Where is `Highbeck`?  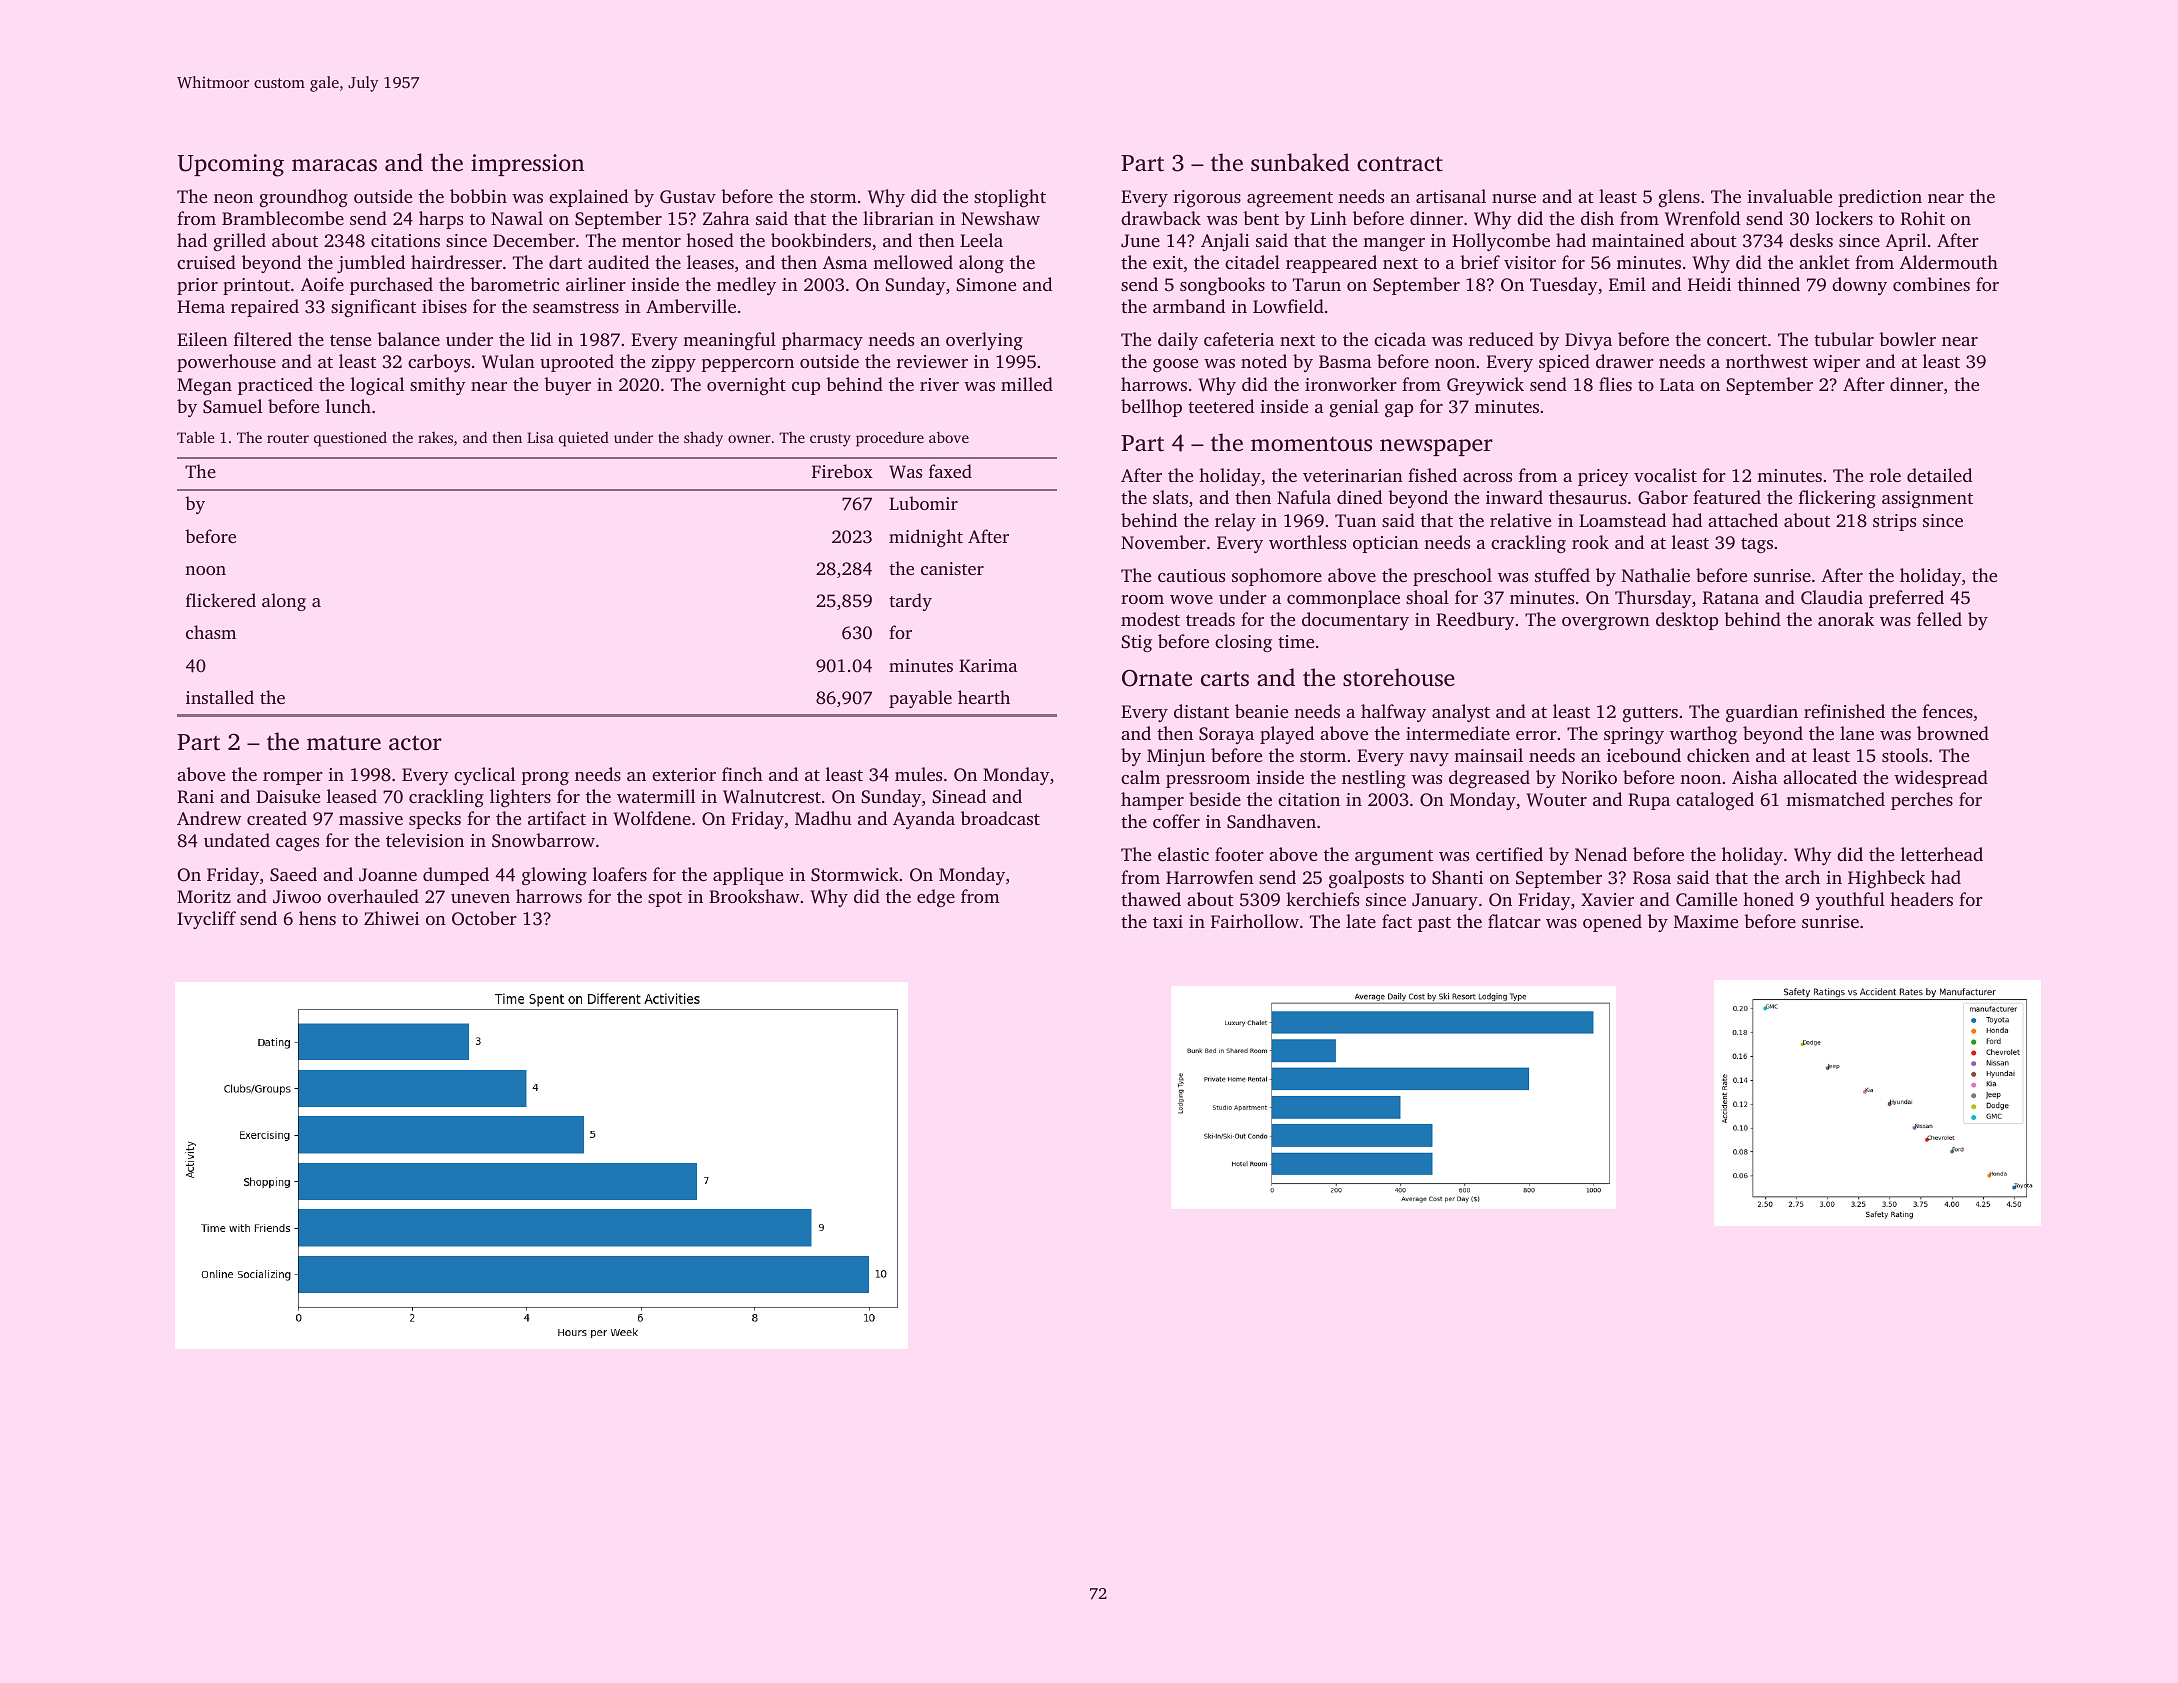
Highbeck is located at coordinates (1886, 879).
